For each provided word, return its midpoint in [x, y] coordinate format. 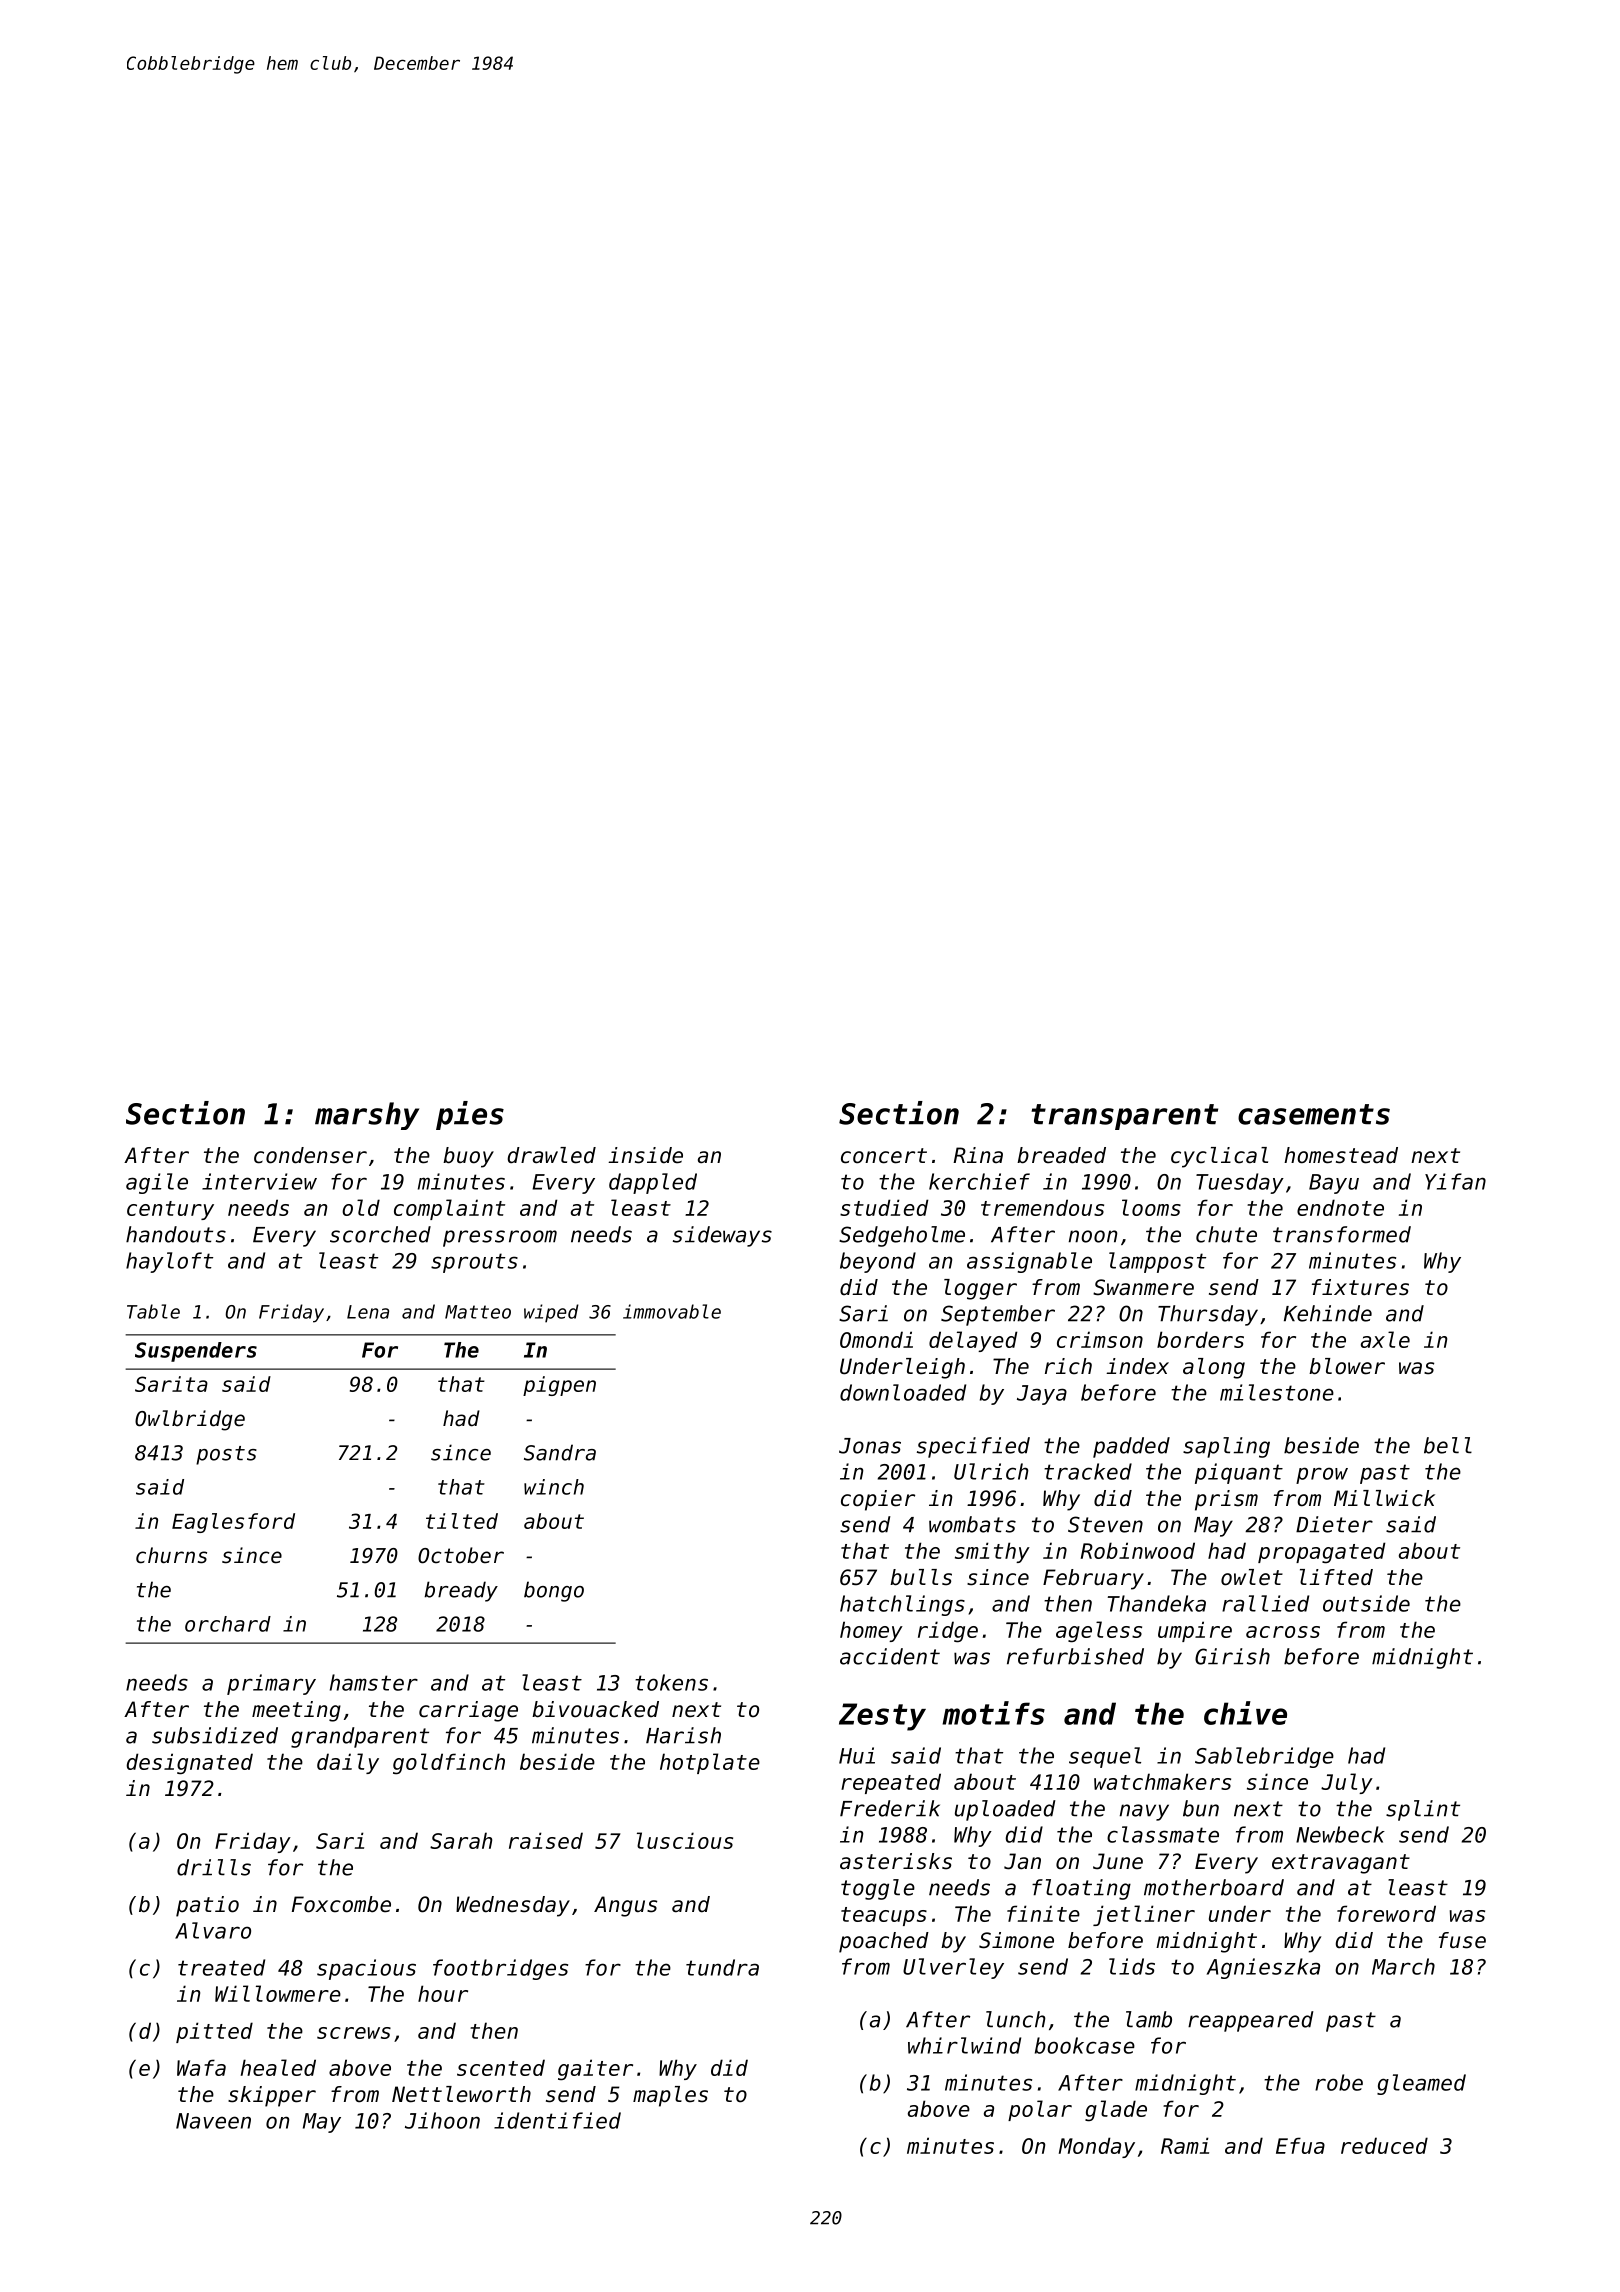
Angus [625, 1906]
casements [1314, 1114]
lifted [1336, 1577]
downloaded [903, 1392]
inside [645, 1155]
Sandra [560, 1452]
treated [221, 1967]
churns [171, 1555]
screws [354, 2033]
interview [259, 1181]
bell [1448, 1445]
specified [973, 1447]
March [1403, 1966]
